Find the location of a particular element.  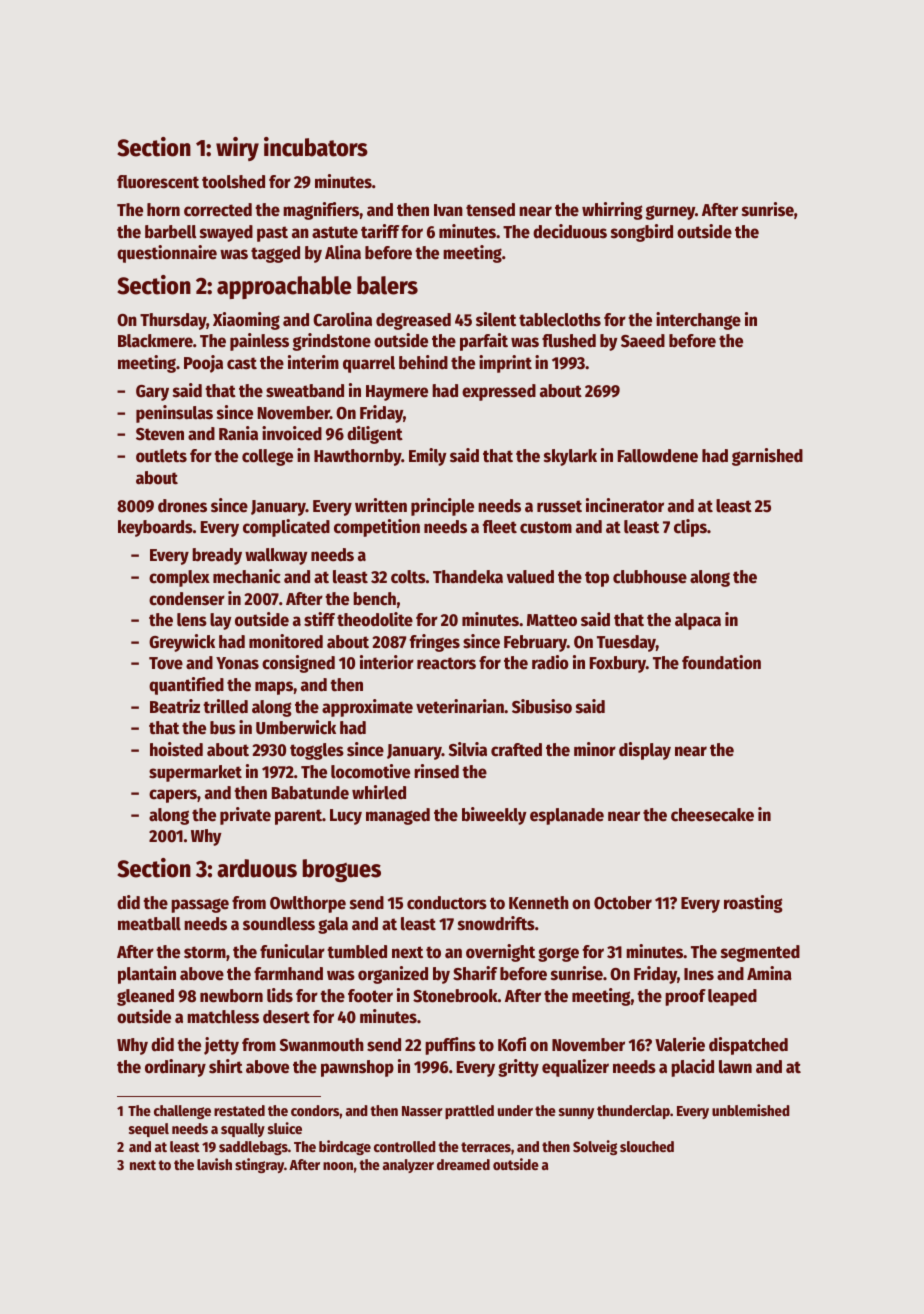

incubators is located at coordinates (316, 147).
